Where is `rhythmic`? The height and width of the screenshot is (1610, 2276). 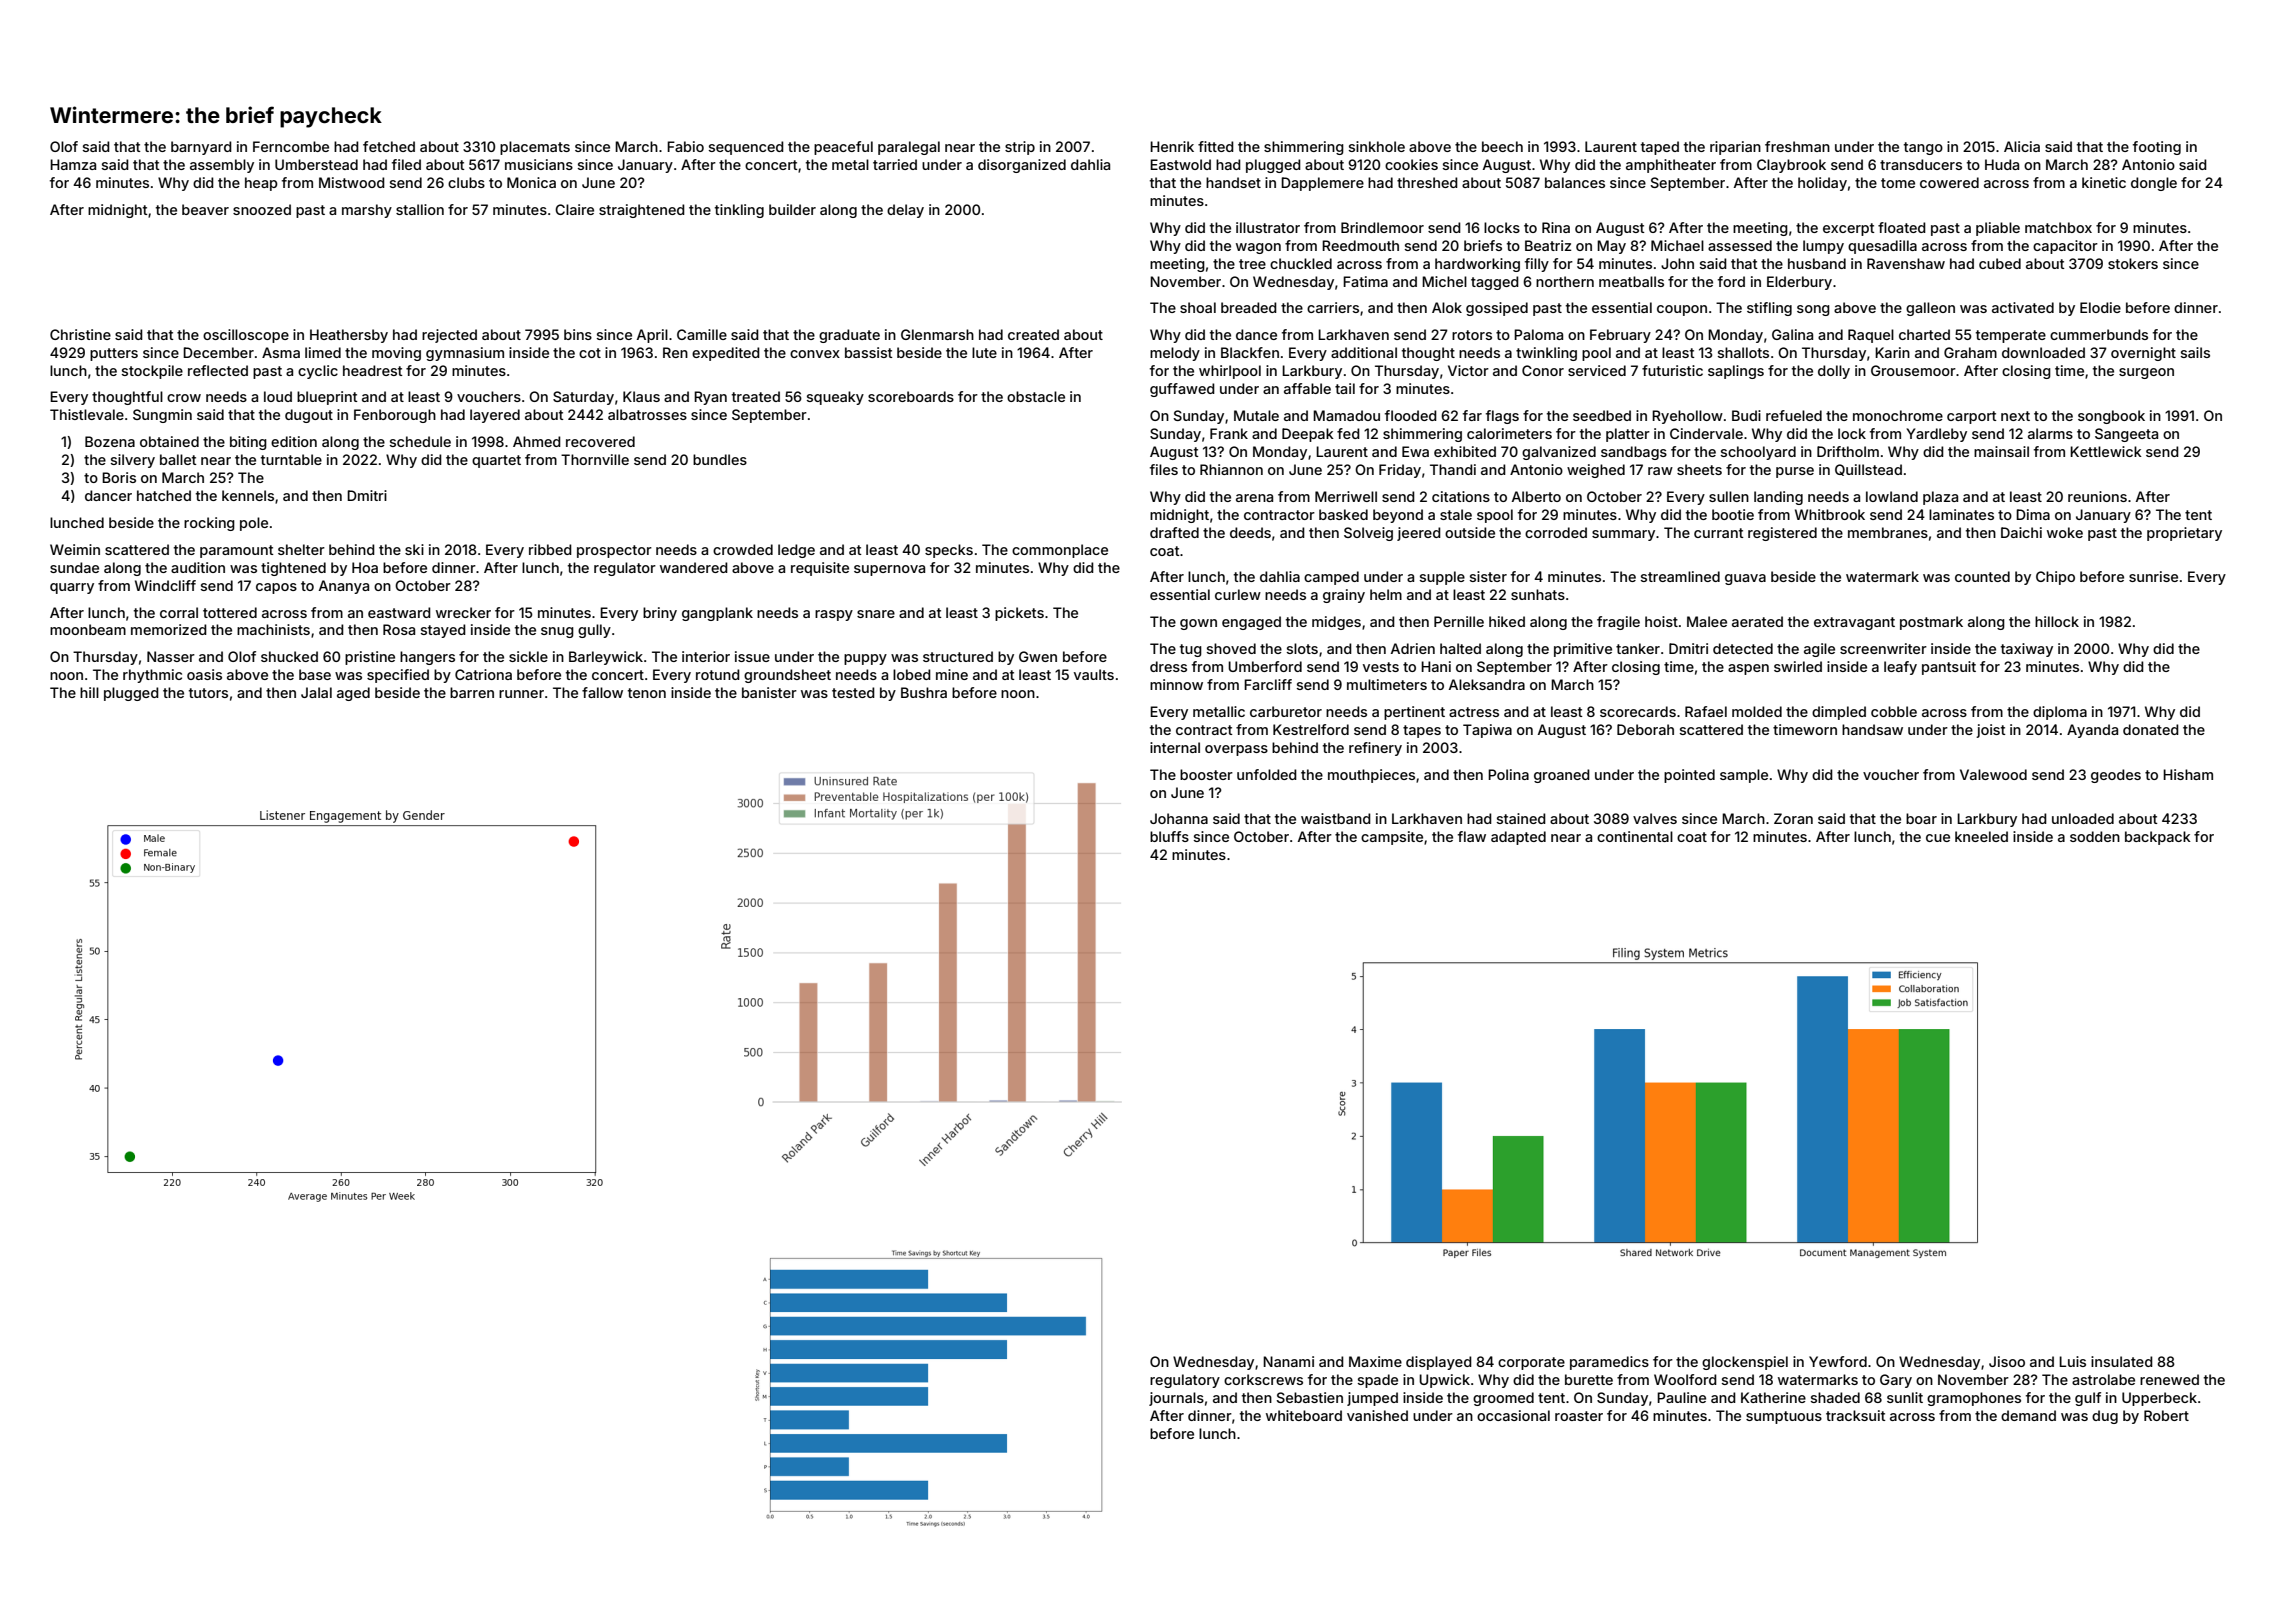
rhythmic is located at coordinates (152, 676).
